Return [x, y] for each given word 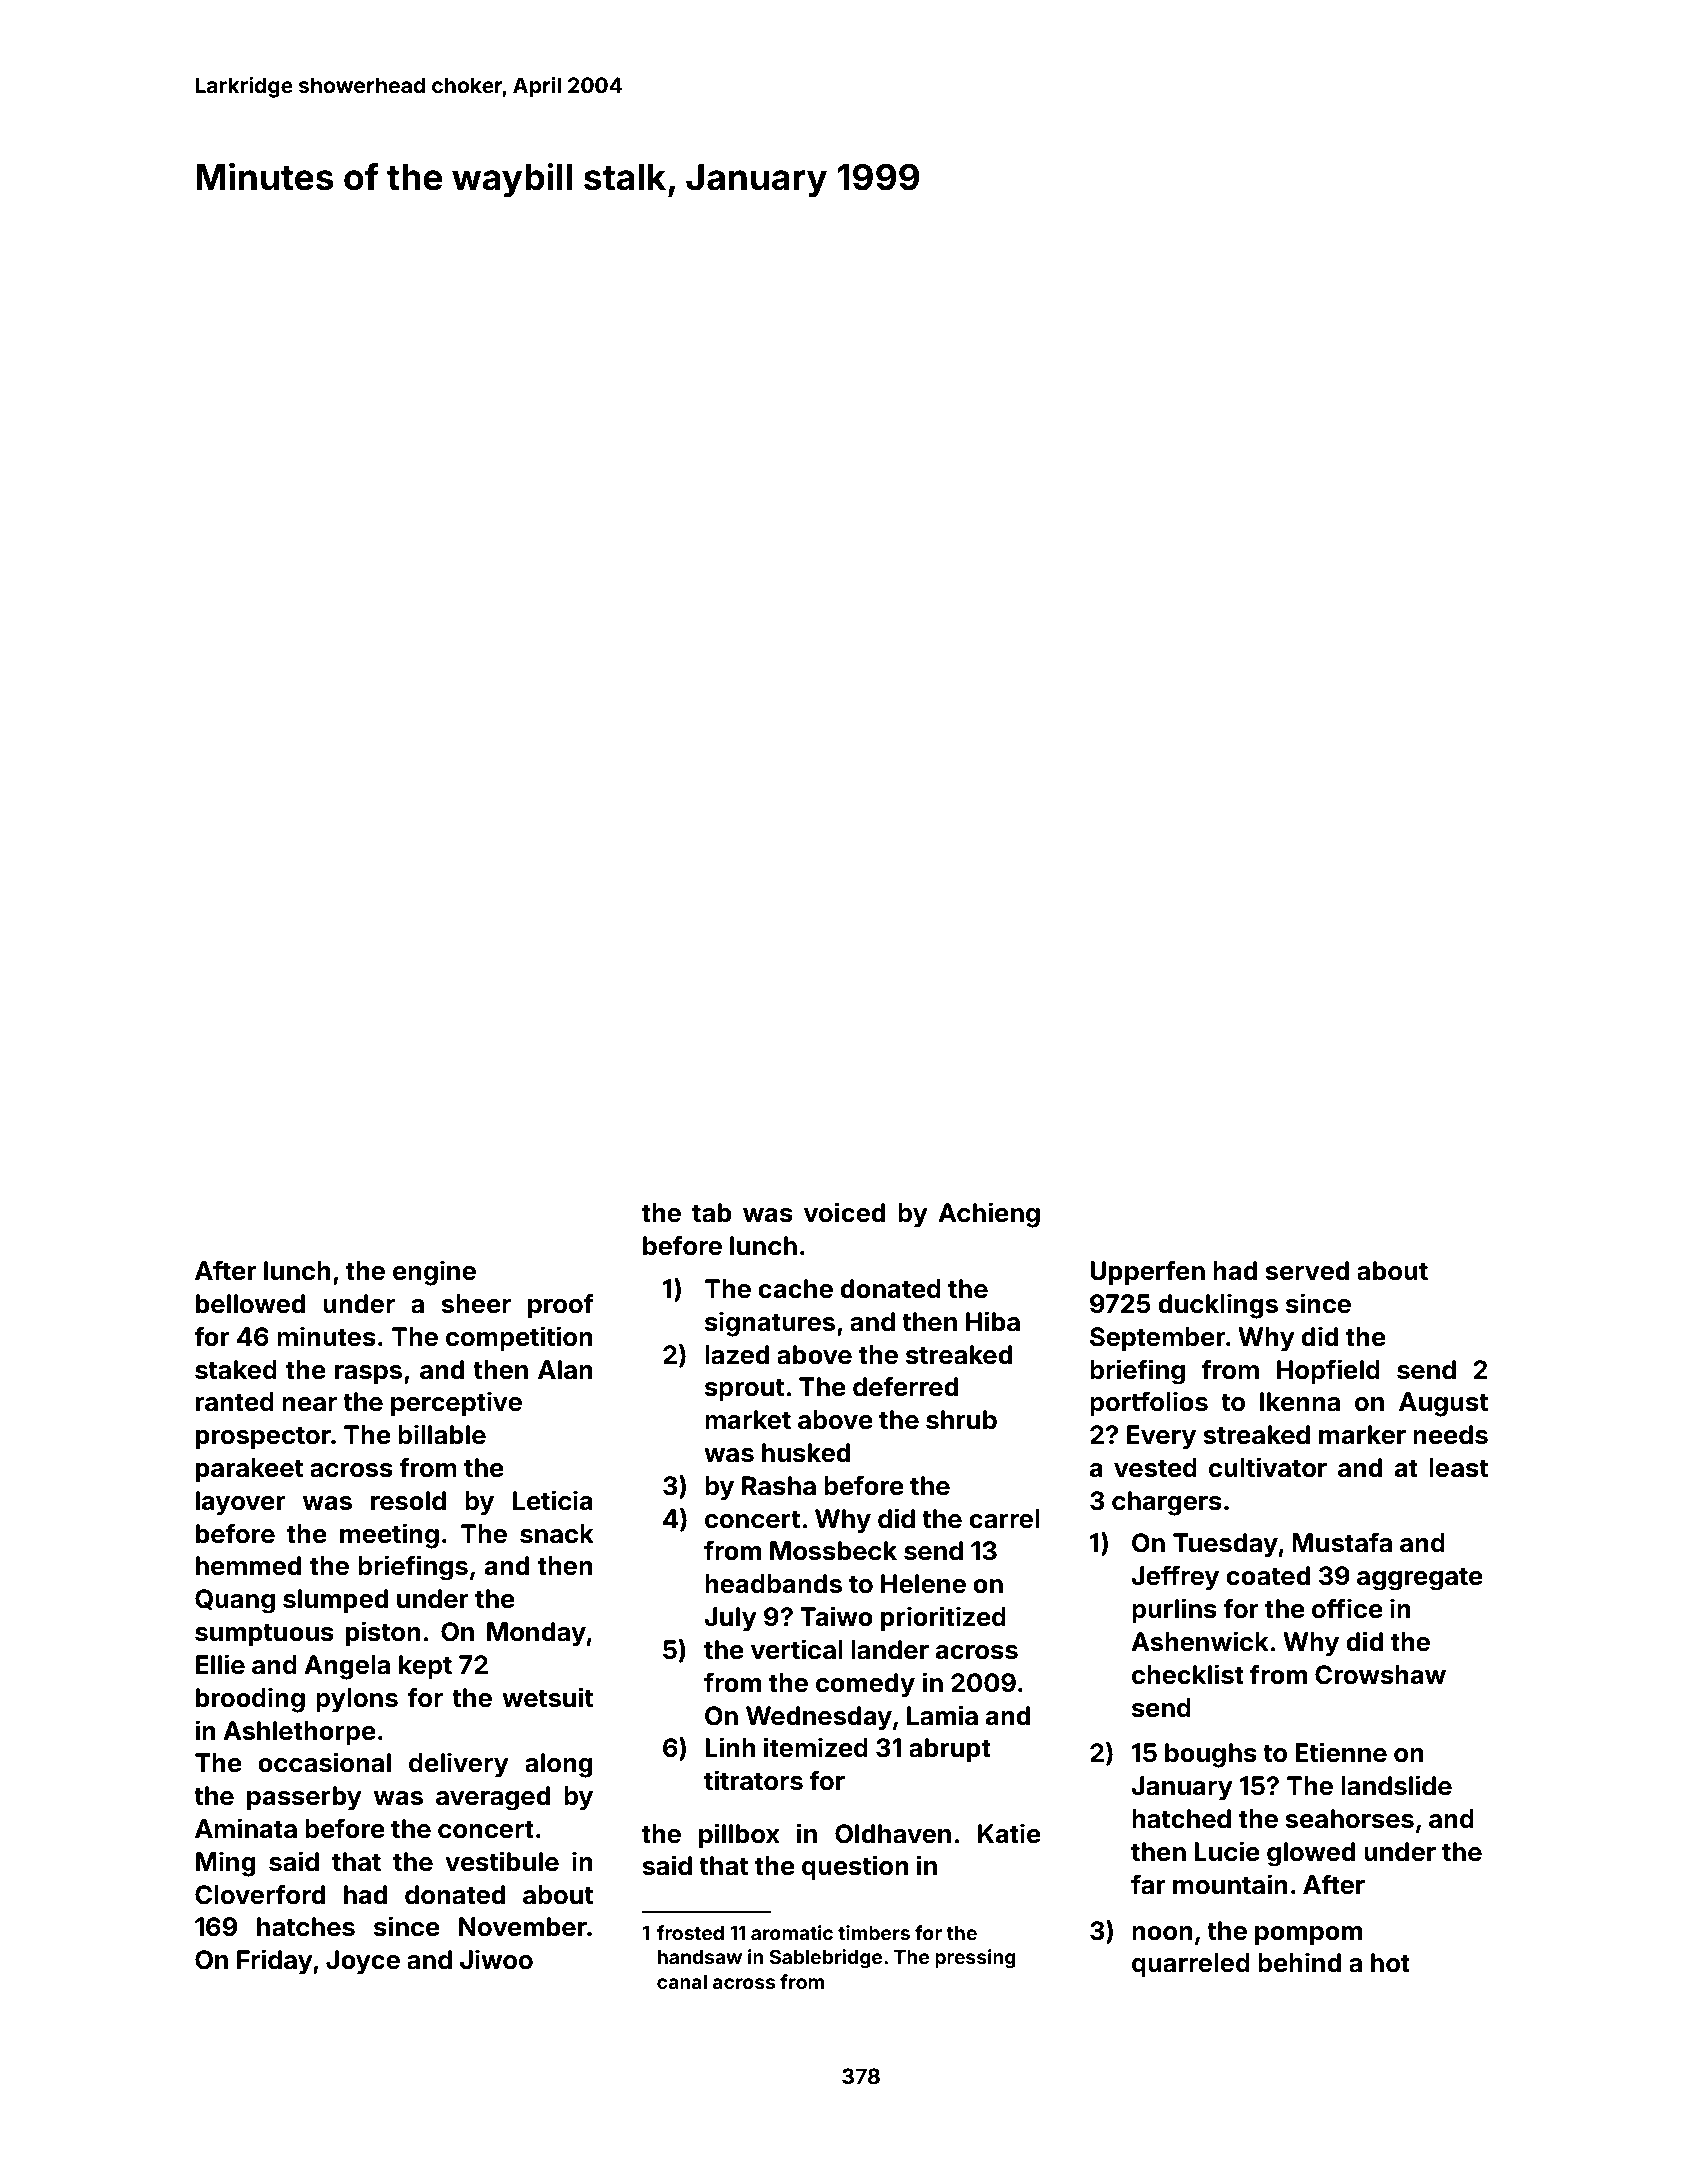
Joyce [363, 1962]
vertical [797, 1649]
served [1307, 1271]
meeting [389, 1536]
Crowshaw [1380, 1675]
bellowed [250, 1304]
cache [795, 1289]
